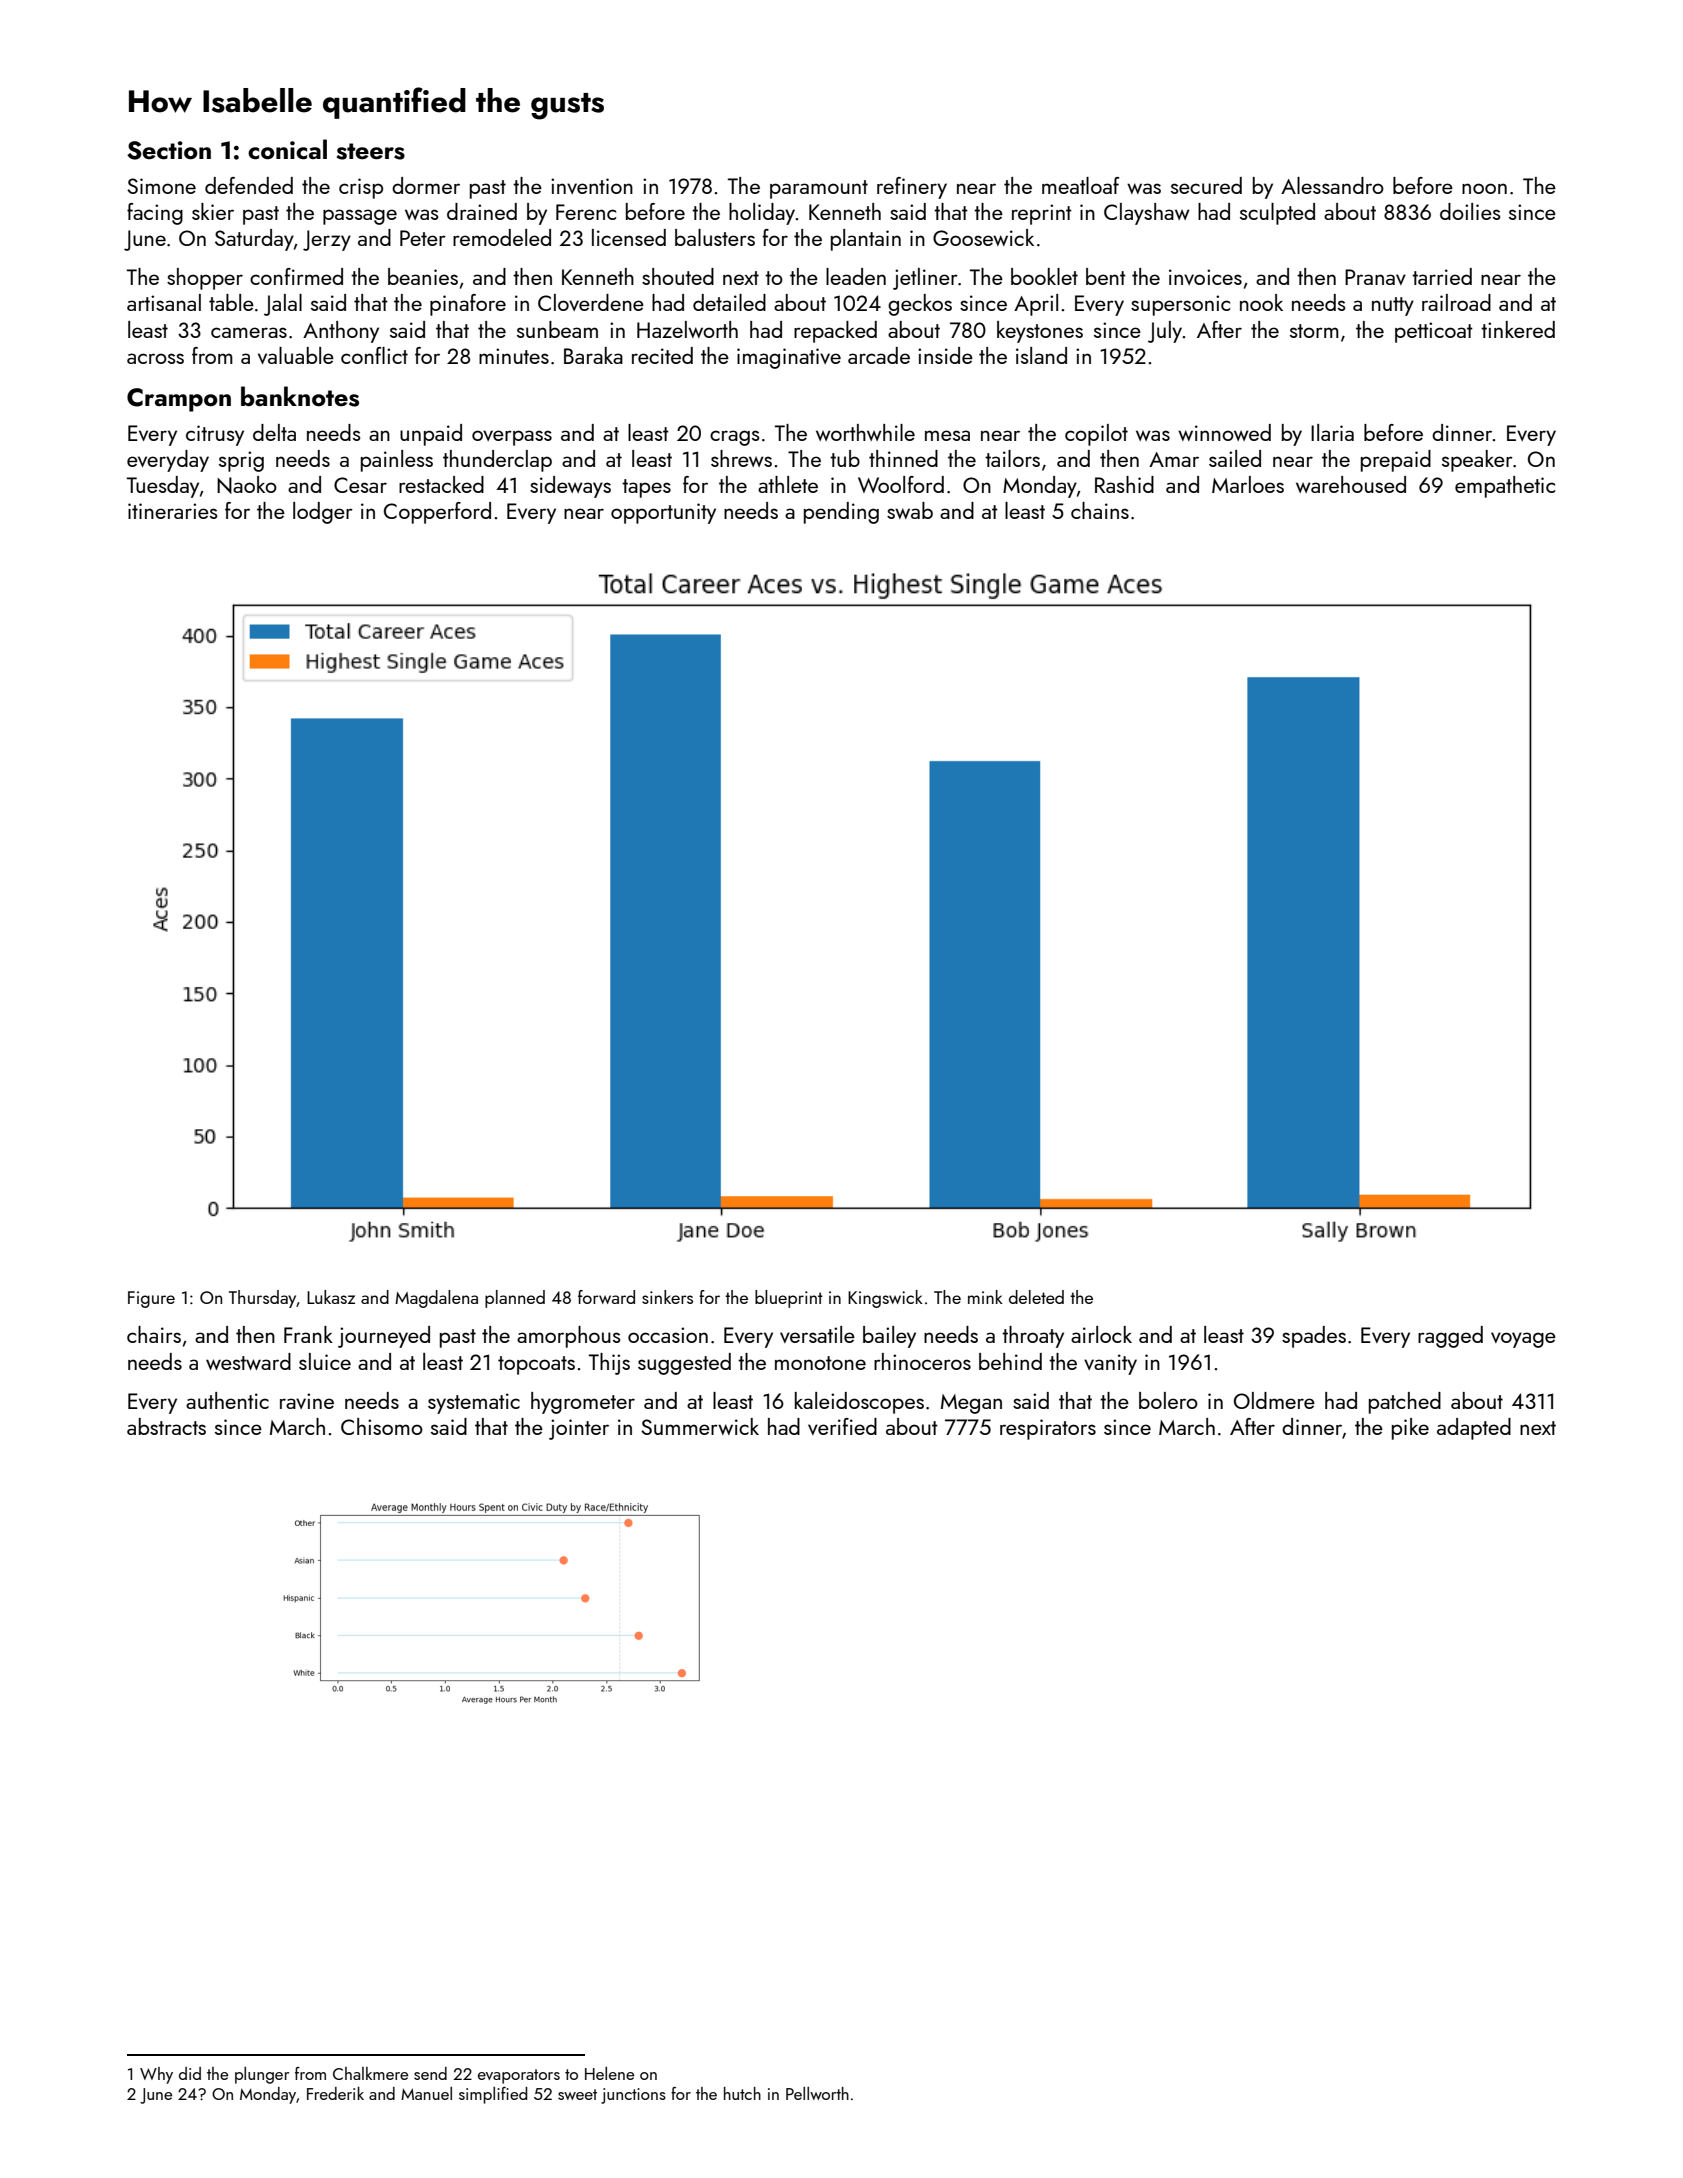  I want to click on opportunity, so click(663, 513).
